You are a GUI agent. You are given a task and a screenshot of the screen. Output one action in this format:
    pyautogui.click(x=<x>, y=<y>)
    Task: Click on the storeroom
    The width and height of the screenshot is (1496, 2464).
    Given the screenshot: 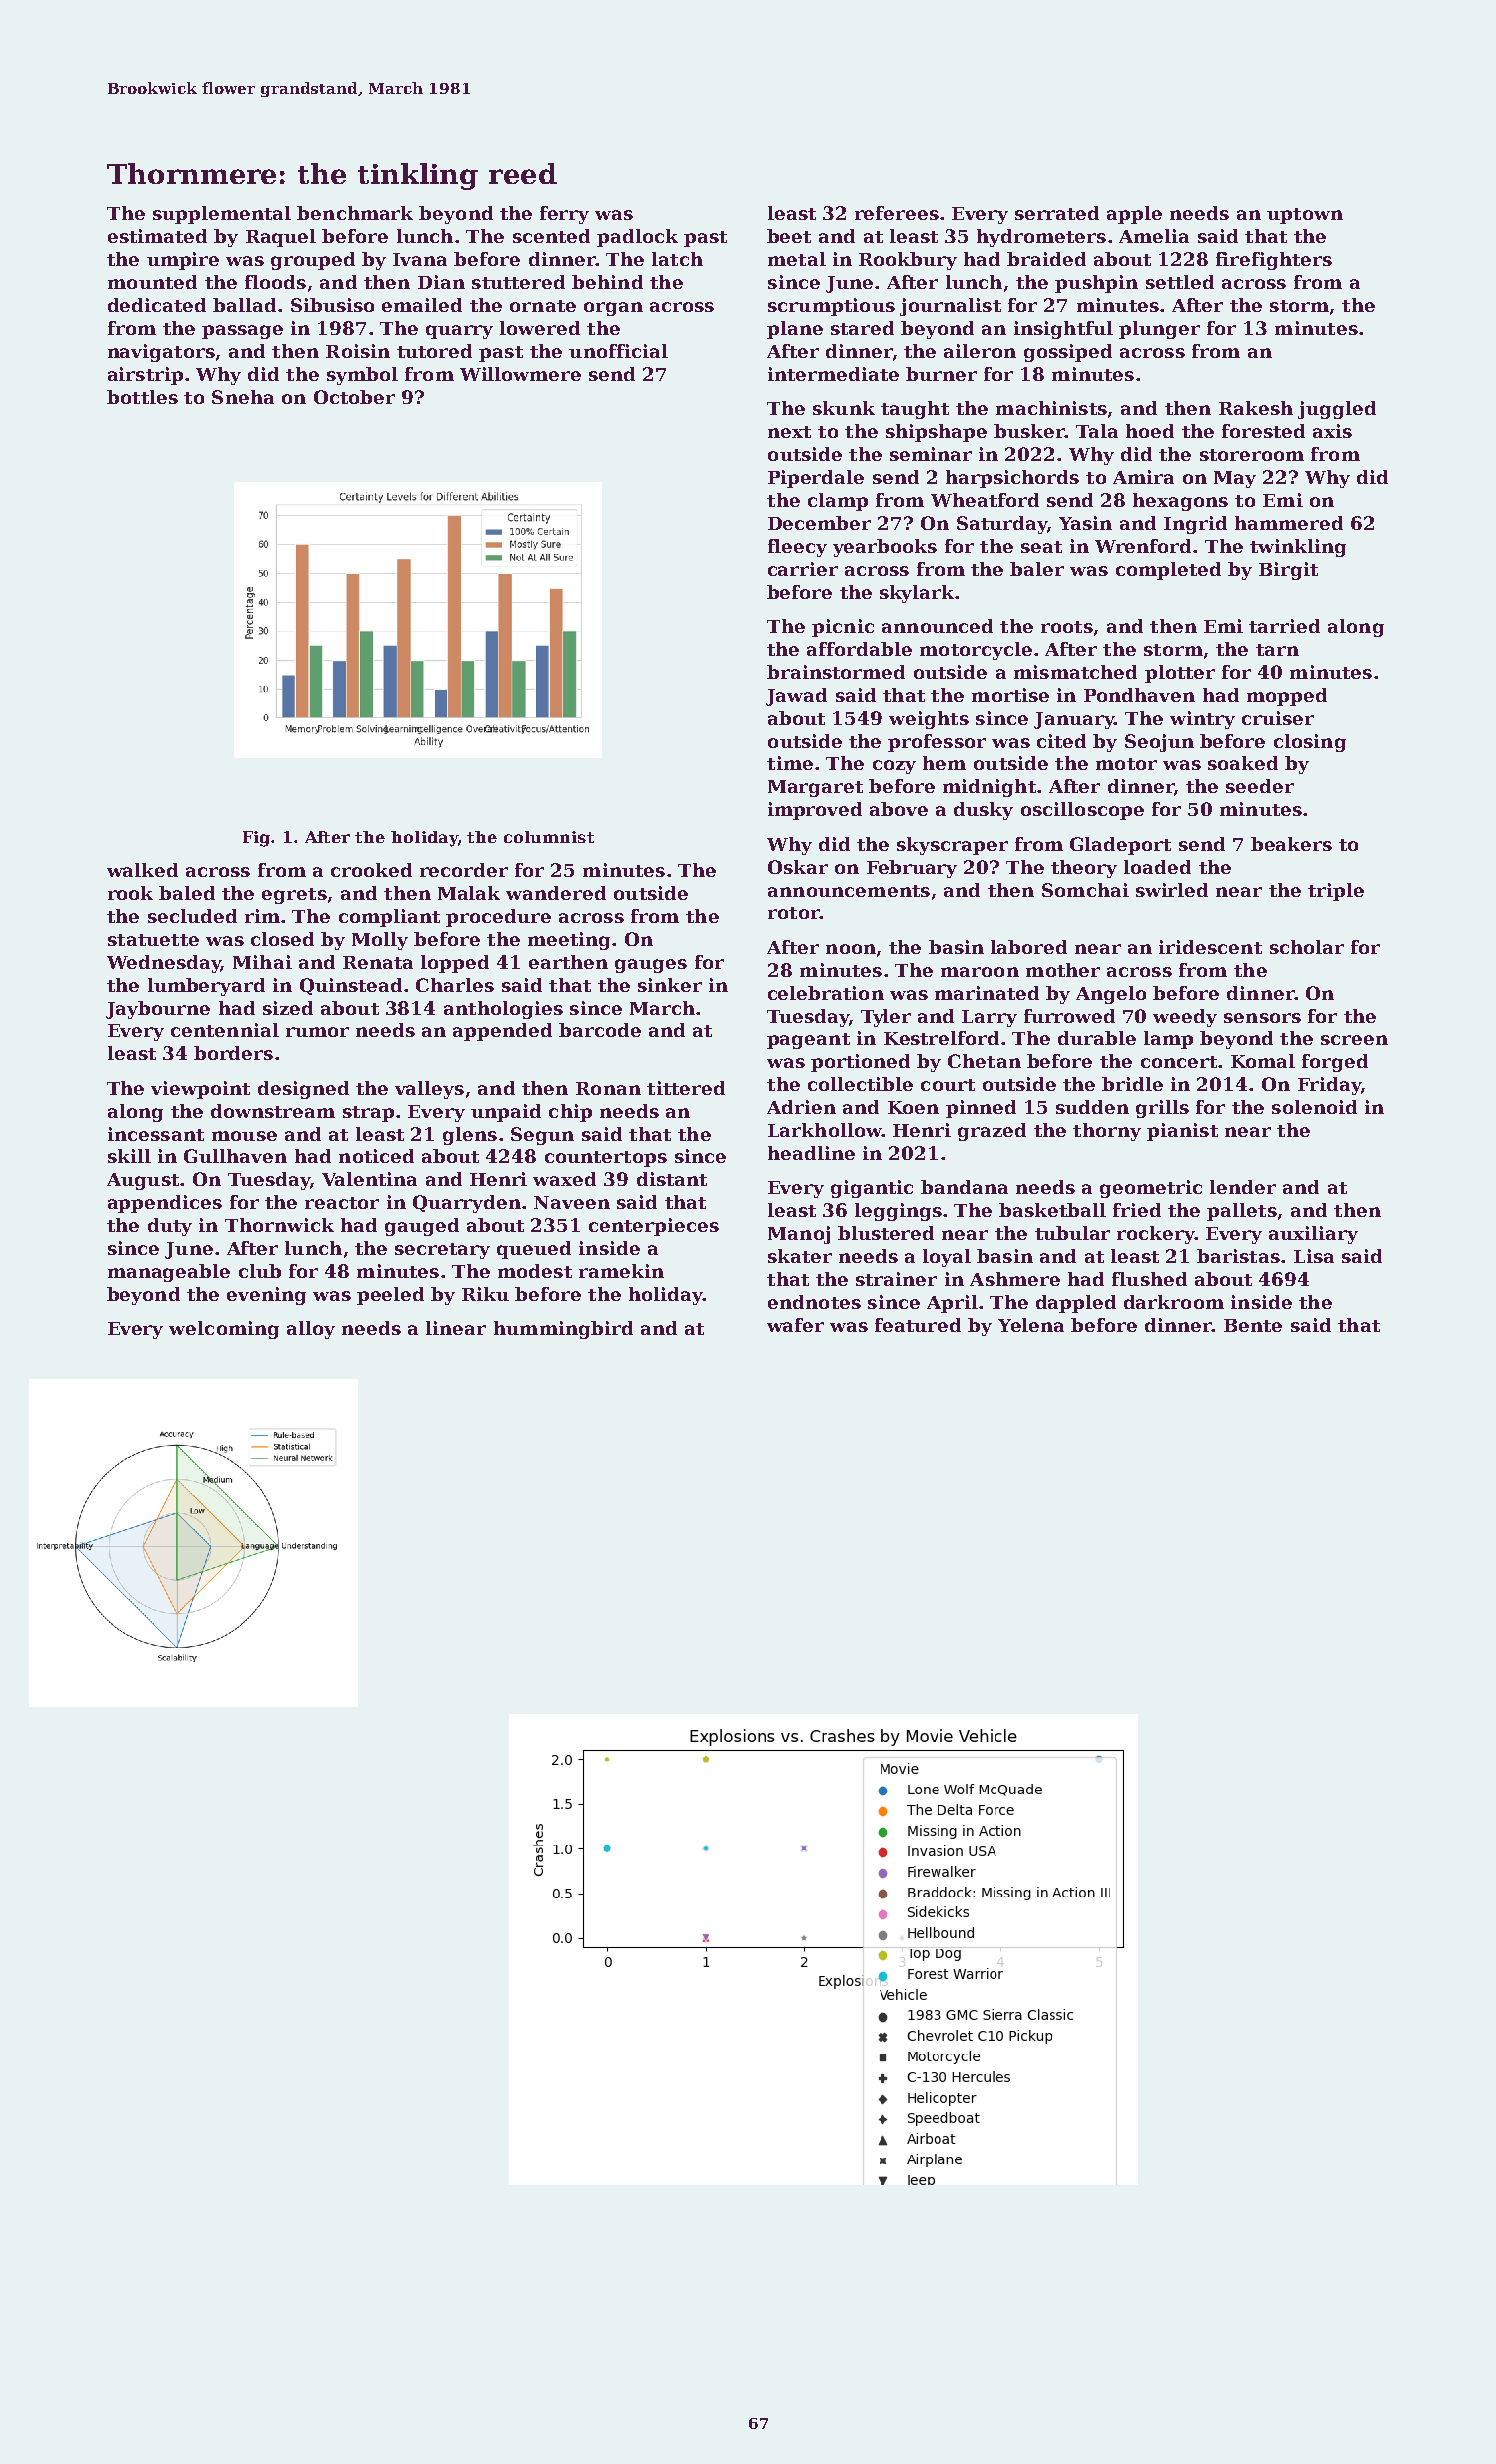 What is the action you would take?
    pyautogui.click(x=1252, y=455)
